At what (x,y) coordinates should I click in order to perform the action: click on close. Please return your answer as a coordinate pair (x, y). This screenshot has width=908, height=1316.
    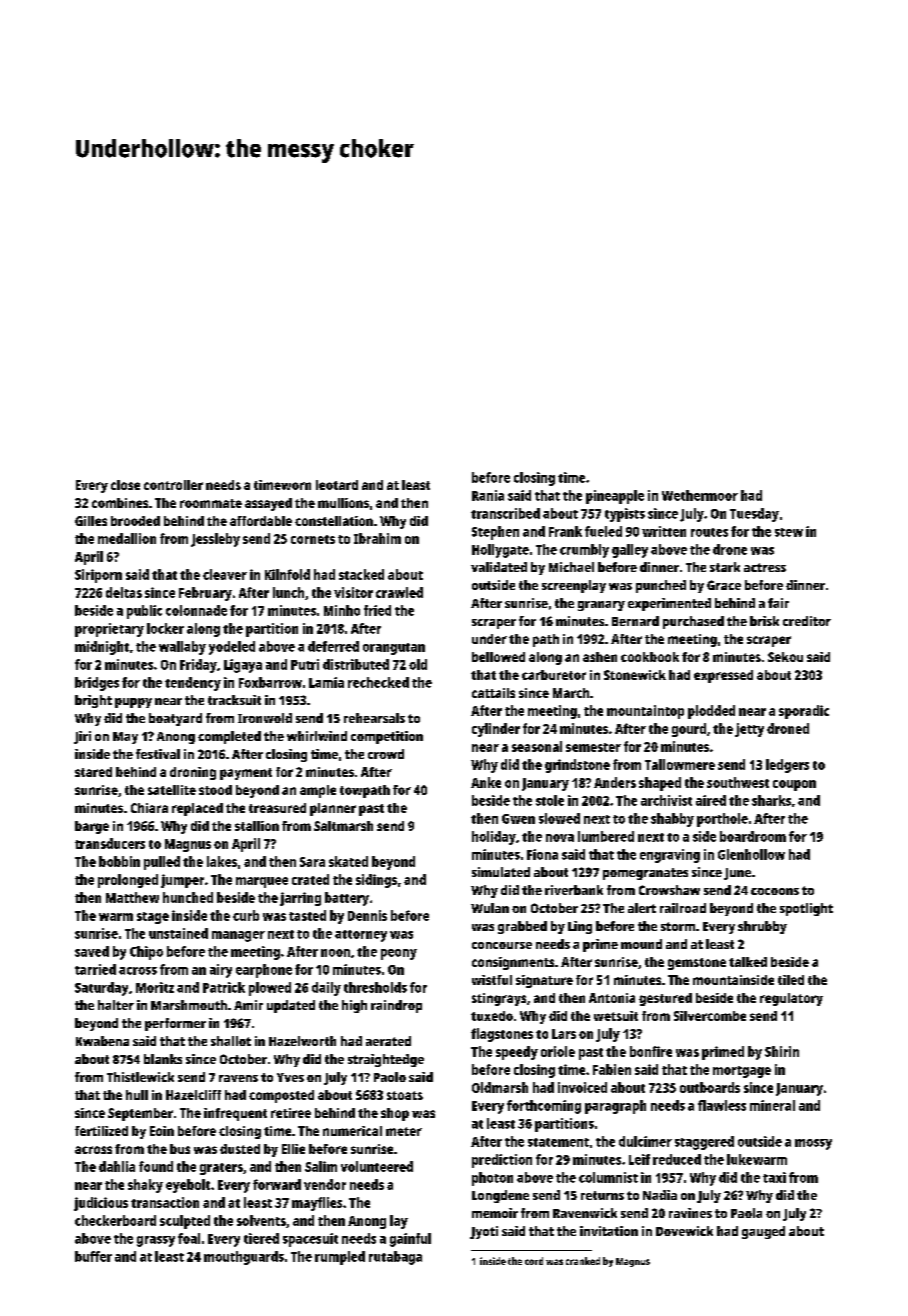
    Looking at the image, I should click on (125, 485).
